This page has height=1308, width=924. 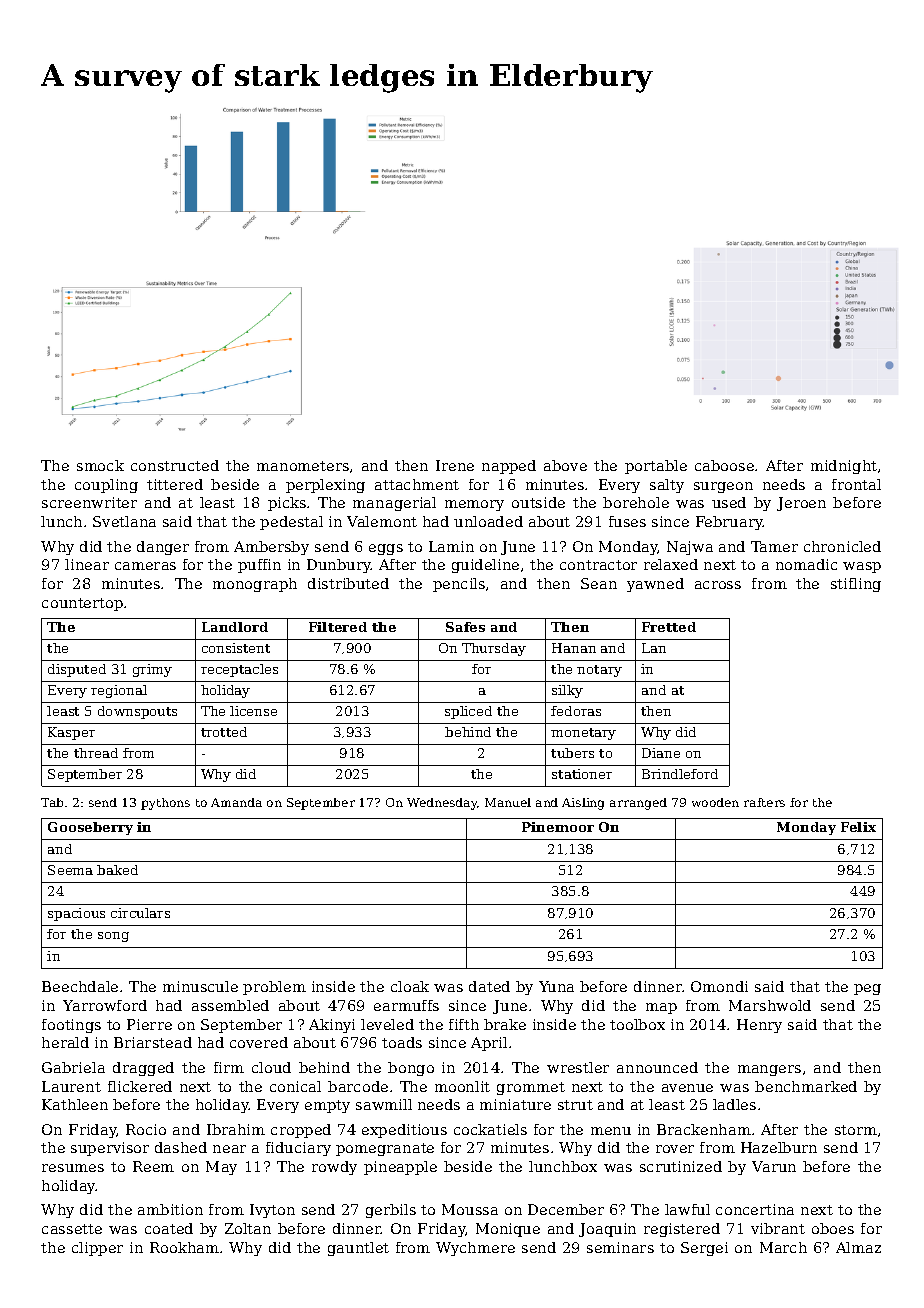 I want to click on stifling, so click(x=856, y=585).
